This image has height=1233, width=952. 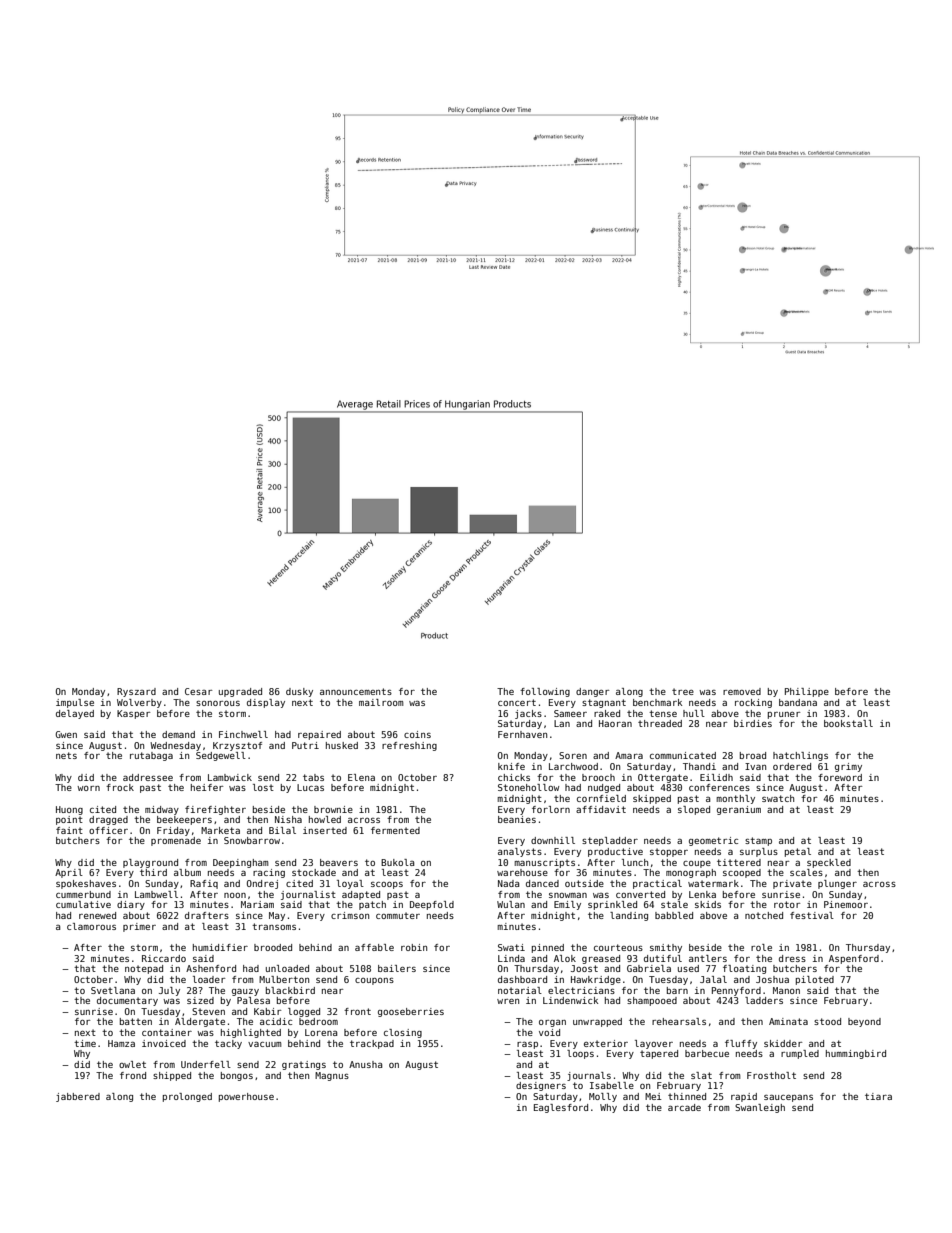 I want to click on petal, so click(x=798, y=852).
